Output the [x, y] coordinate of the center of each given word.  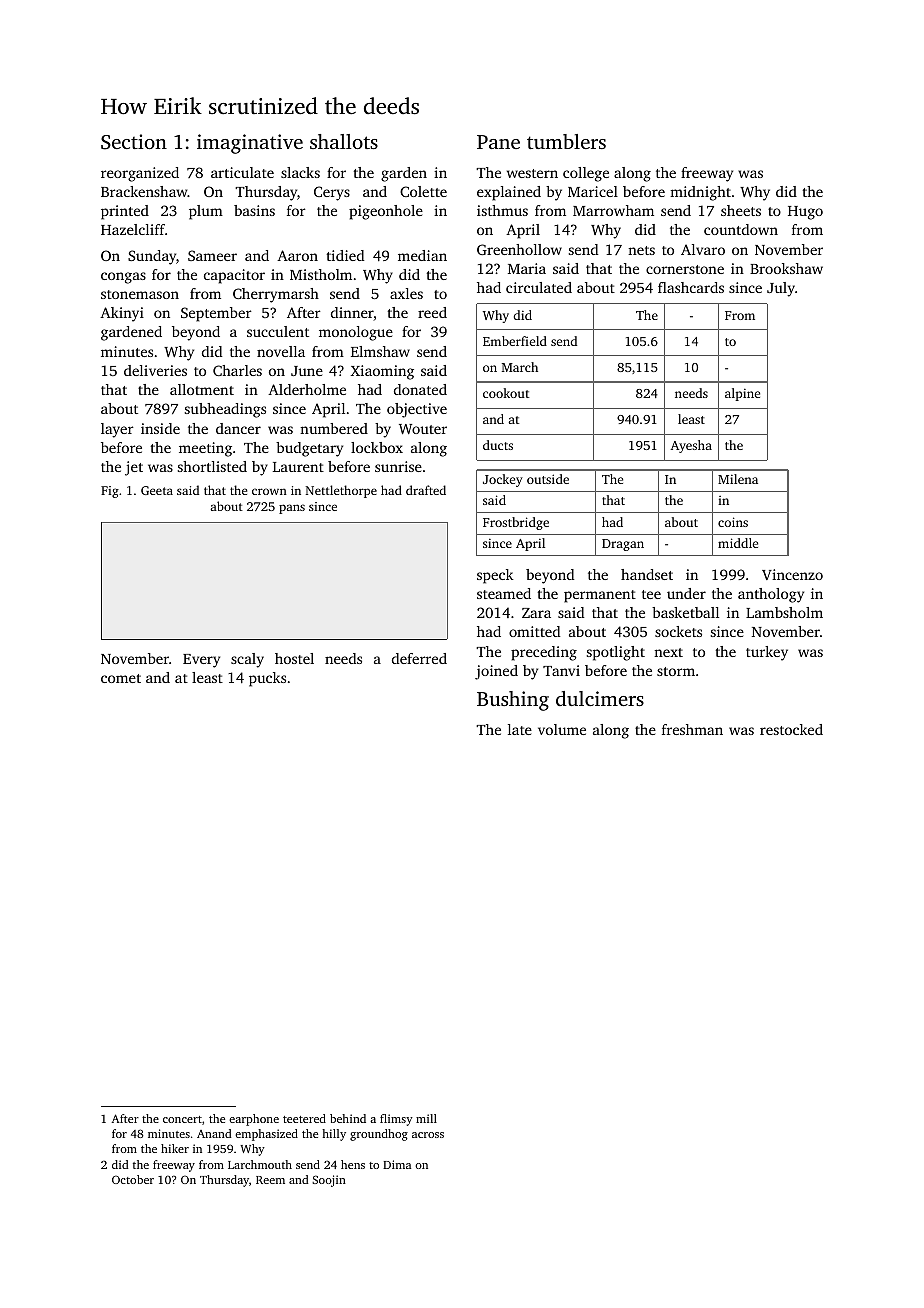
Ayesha [691, 446]
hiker [175, 1148]
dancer [238, 428]
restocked [791, 729]
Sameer [212, 255]
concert [182, 1119]
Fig [110, 492]
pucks [267, 679]
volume [562, 729]
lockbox [377, 447]
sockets [678, 631]
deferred [419, 658]
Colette [423, 191]
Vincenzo [792, 574]
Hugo [805, 213]
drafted [426, 490]
